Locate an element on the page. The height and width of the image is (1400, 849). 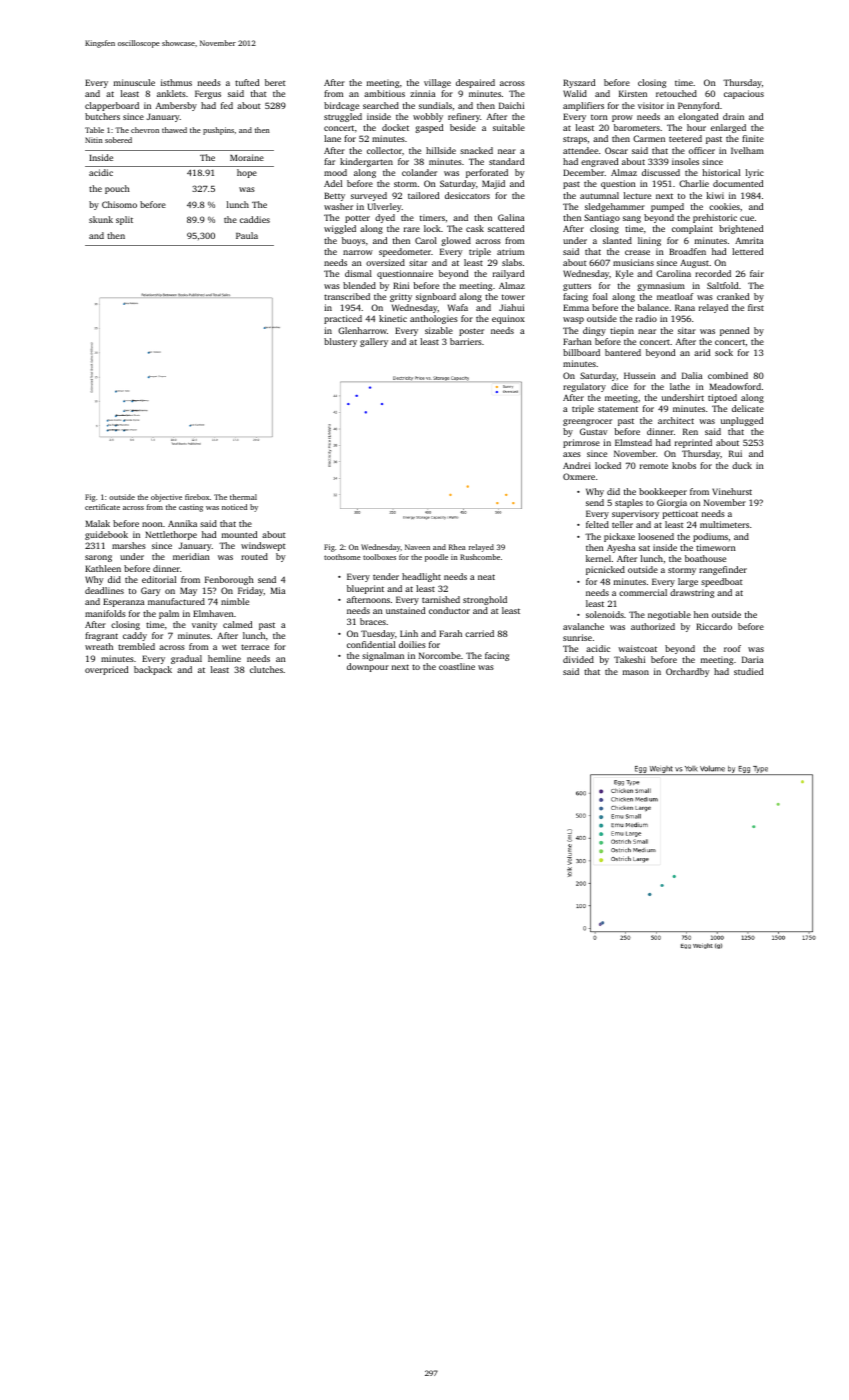
beret is located at coordinates (275, 82).
